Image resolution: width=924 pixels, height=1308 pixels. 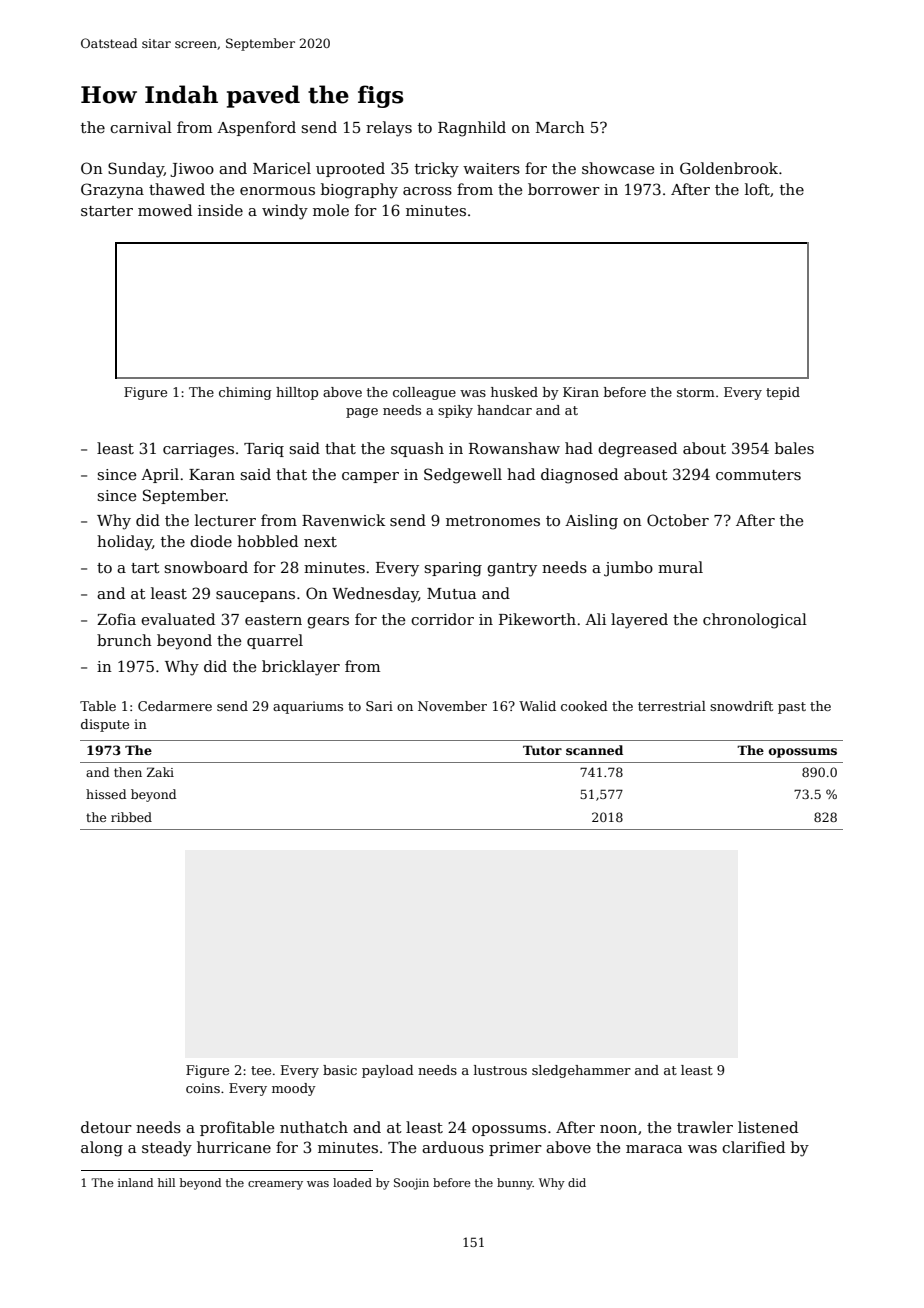 I want to click on mowed, so click(x=165, y=210).
